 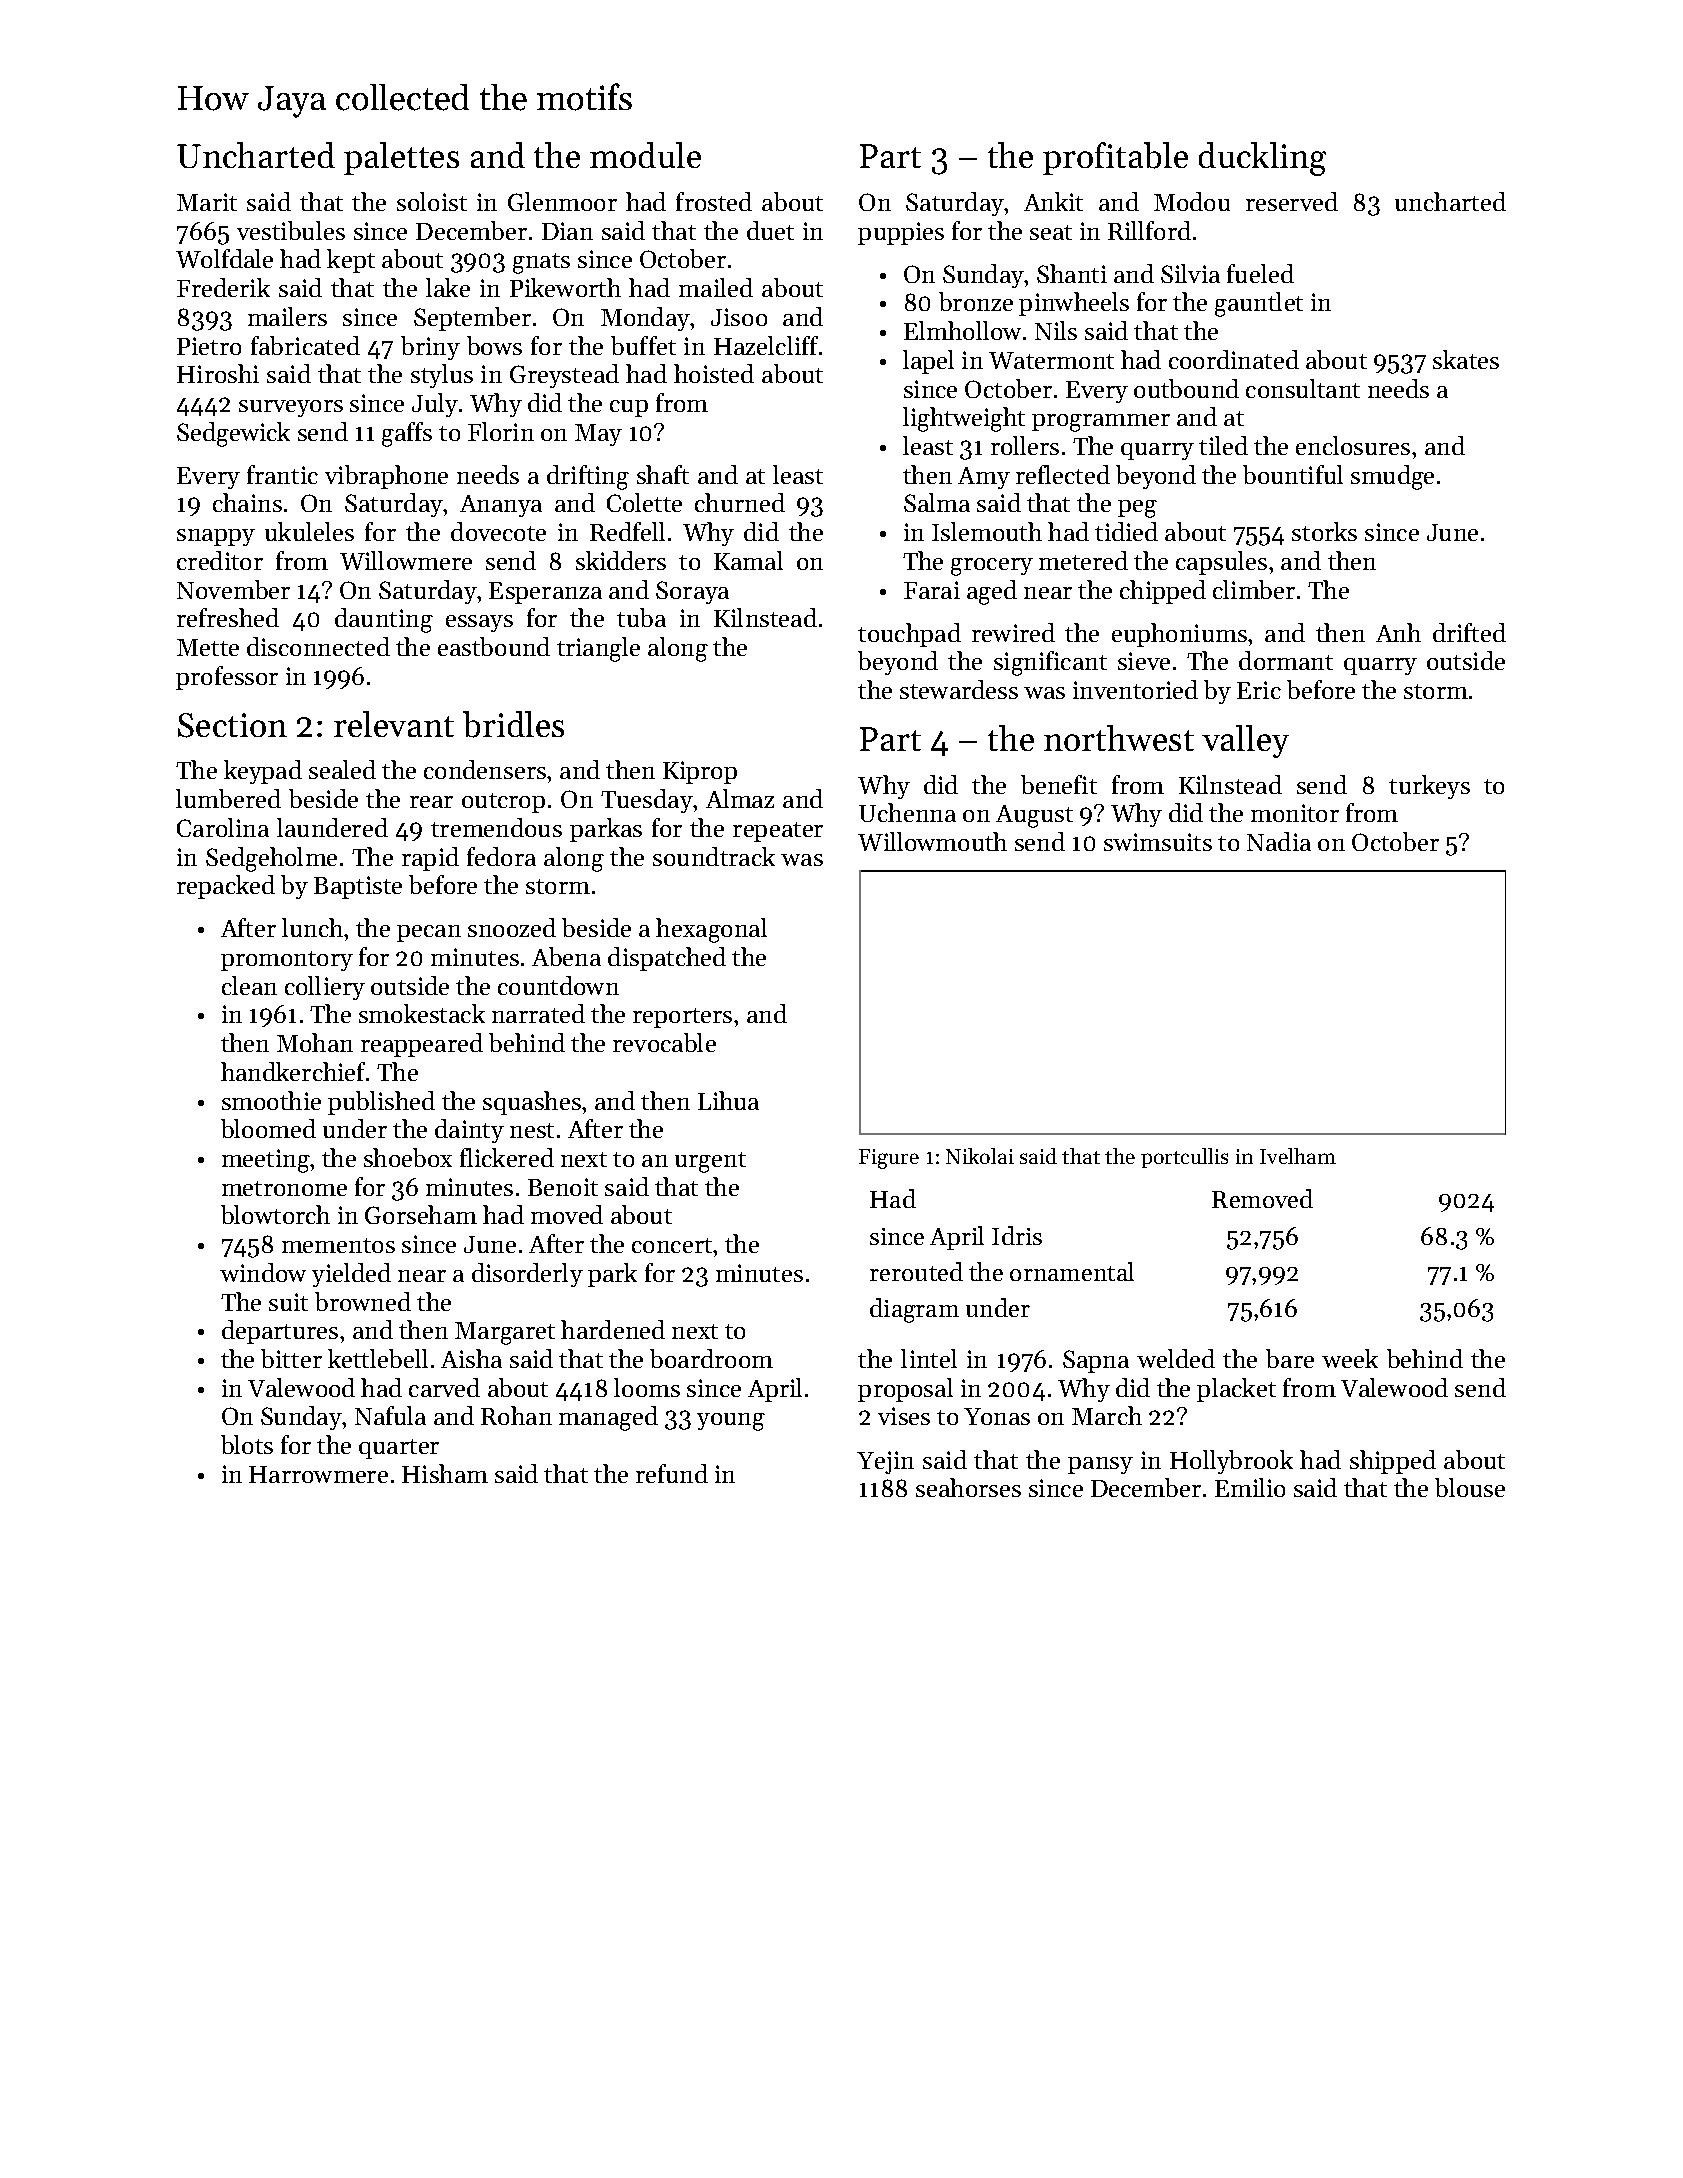 I want to click on week, so click(x=1350, y=1358).
